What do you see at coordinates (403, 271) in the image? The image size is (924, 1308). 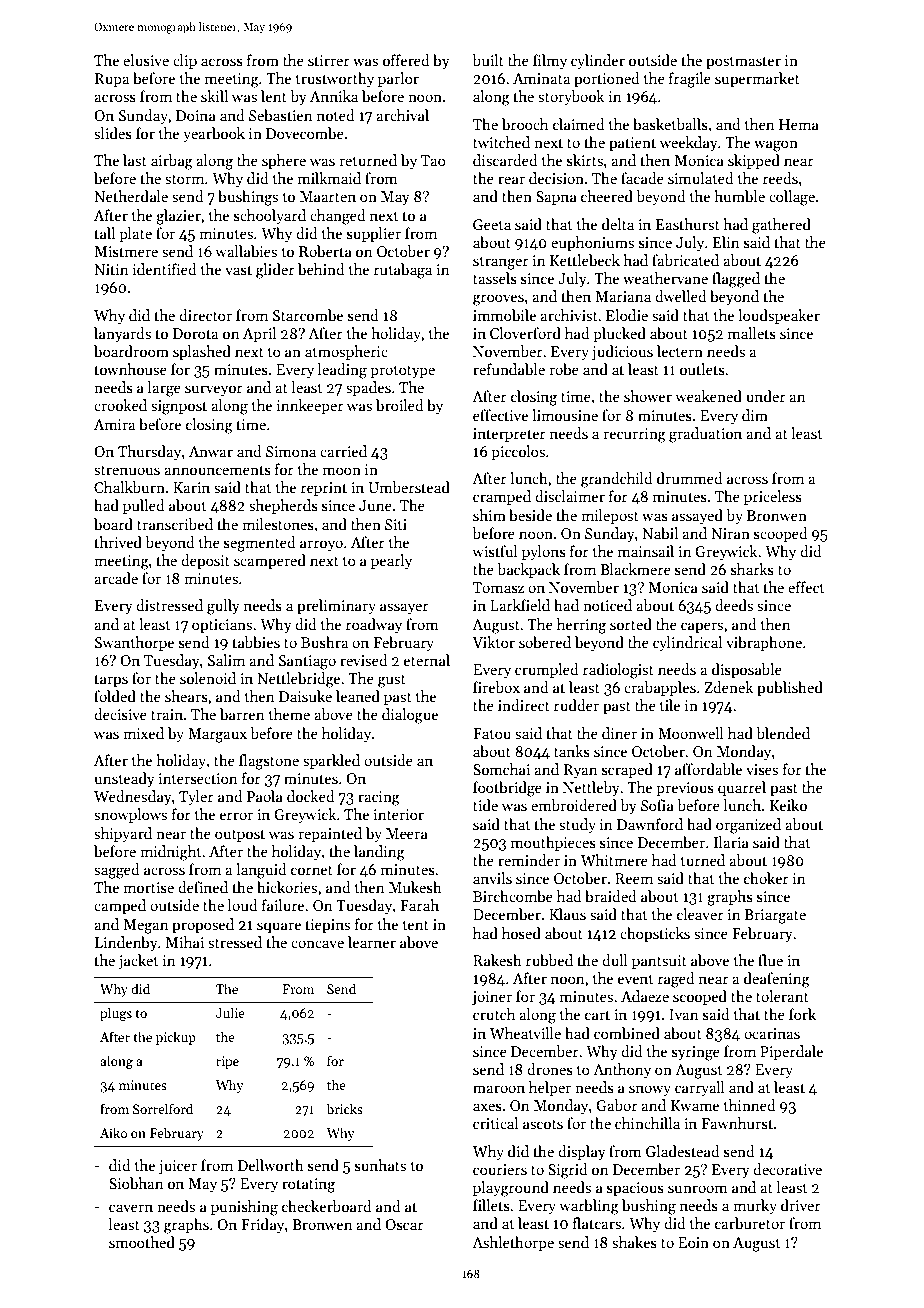 I see `rutabaga` at bounding box center [403, 271].
